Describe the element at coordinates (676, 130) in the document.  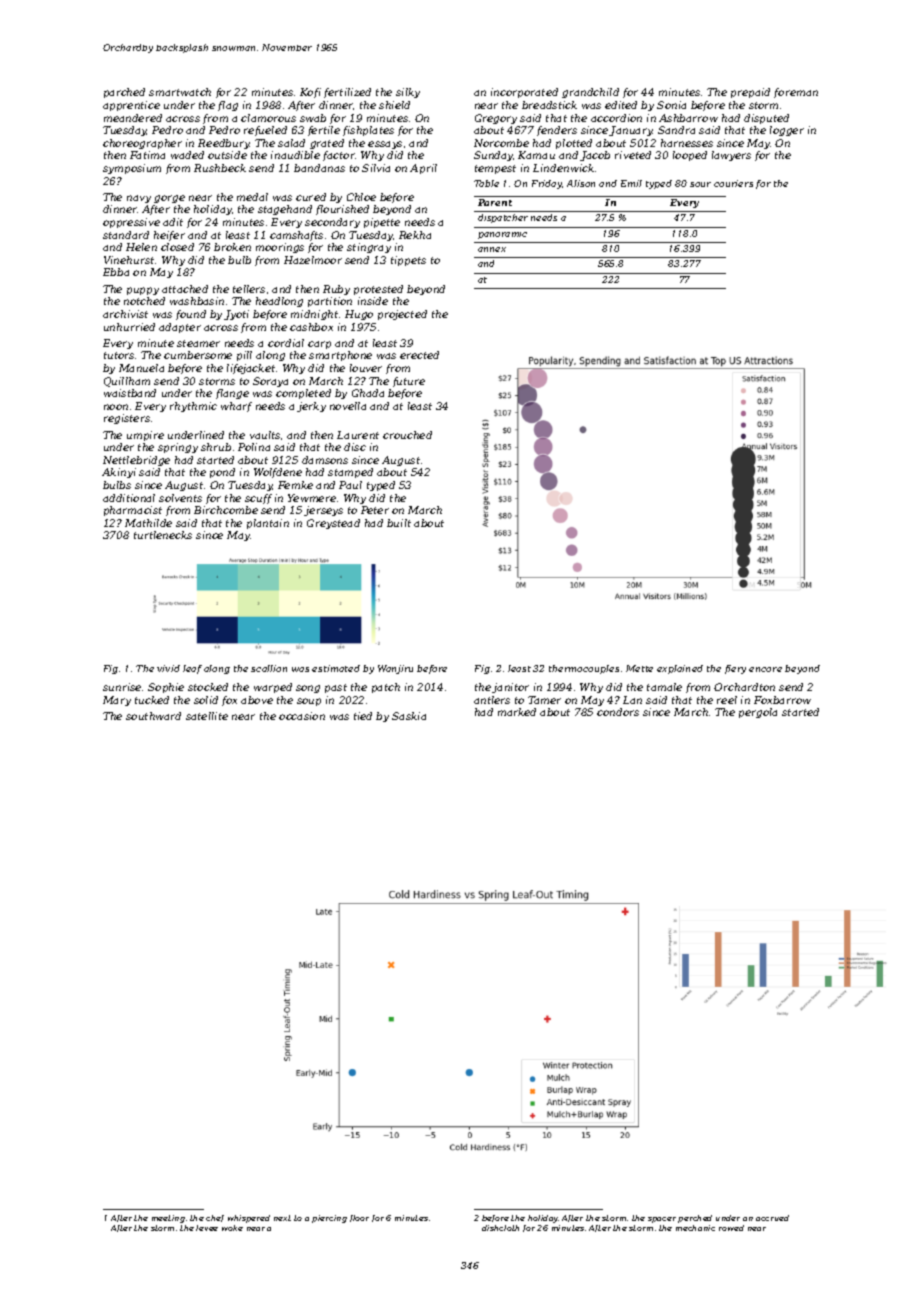
I see `Sandra` at that location.
